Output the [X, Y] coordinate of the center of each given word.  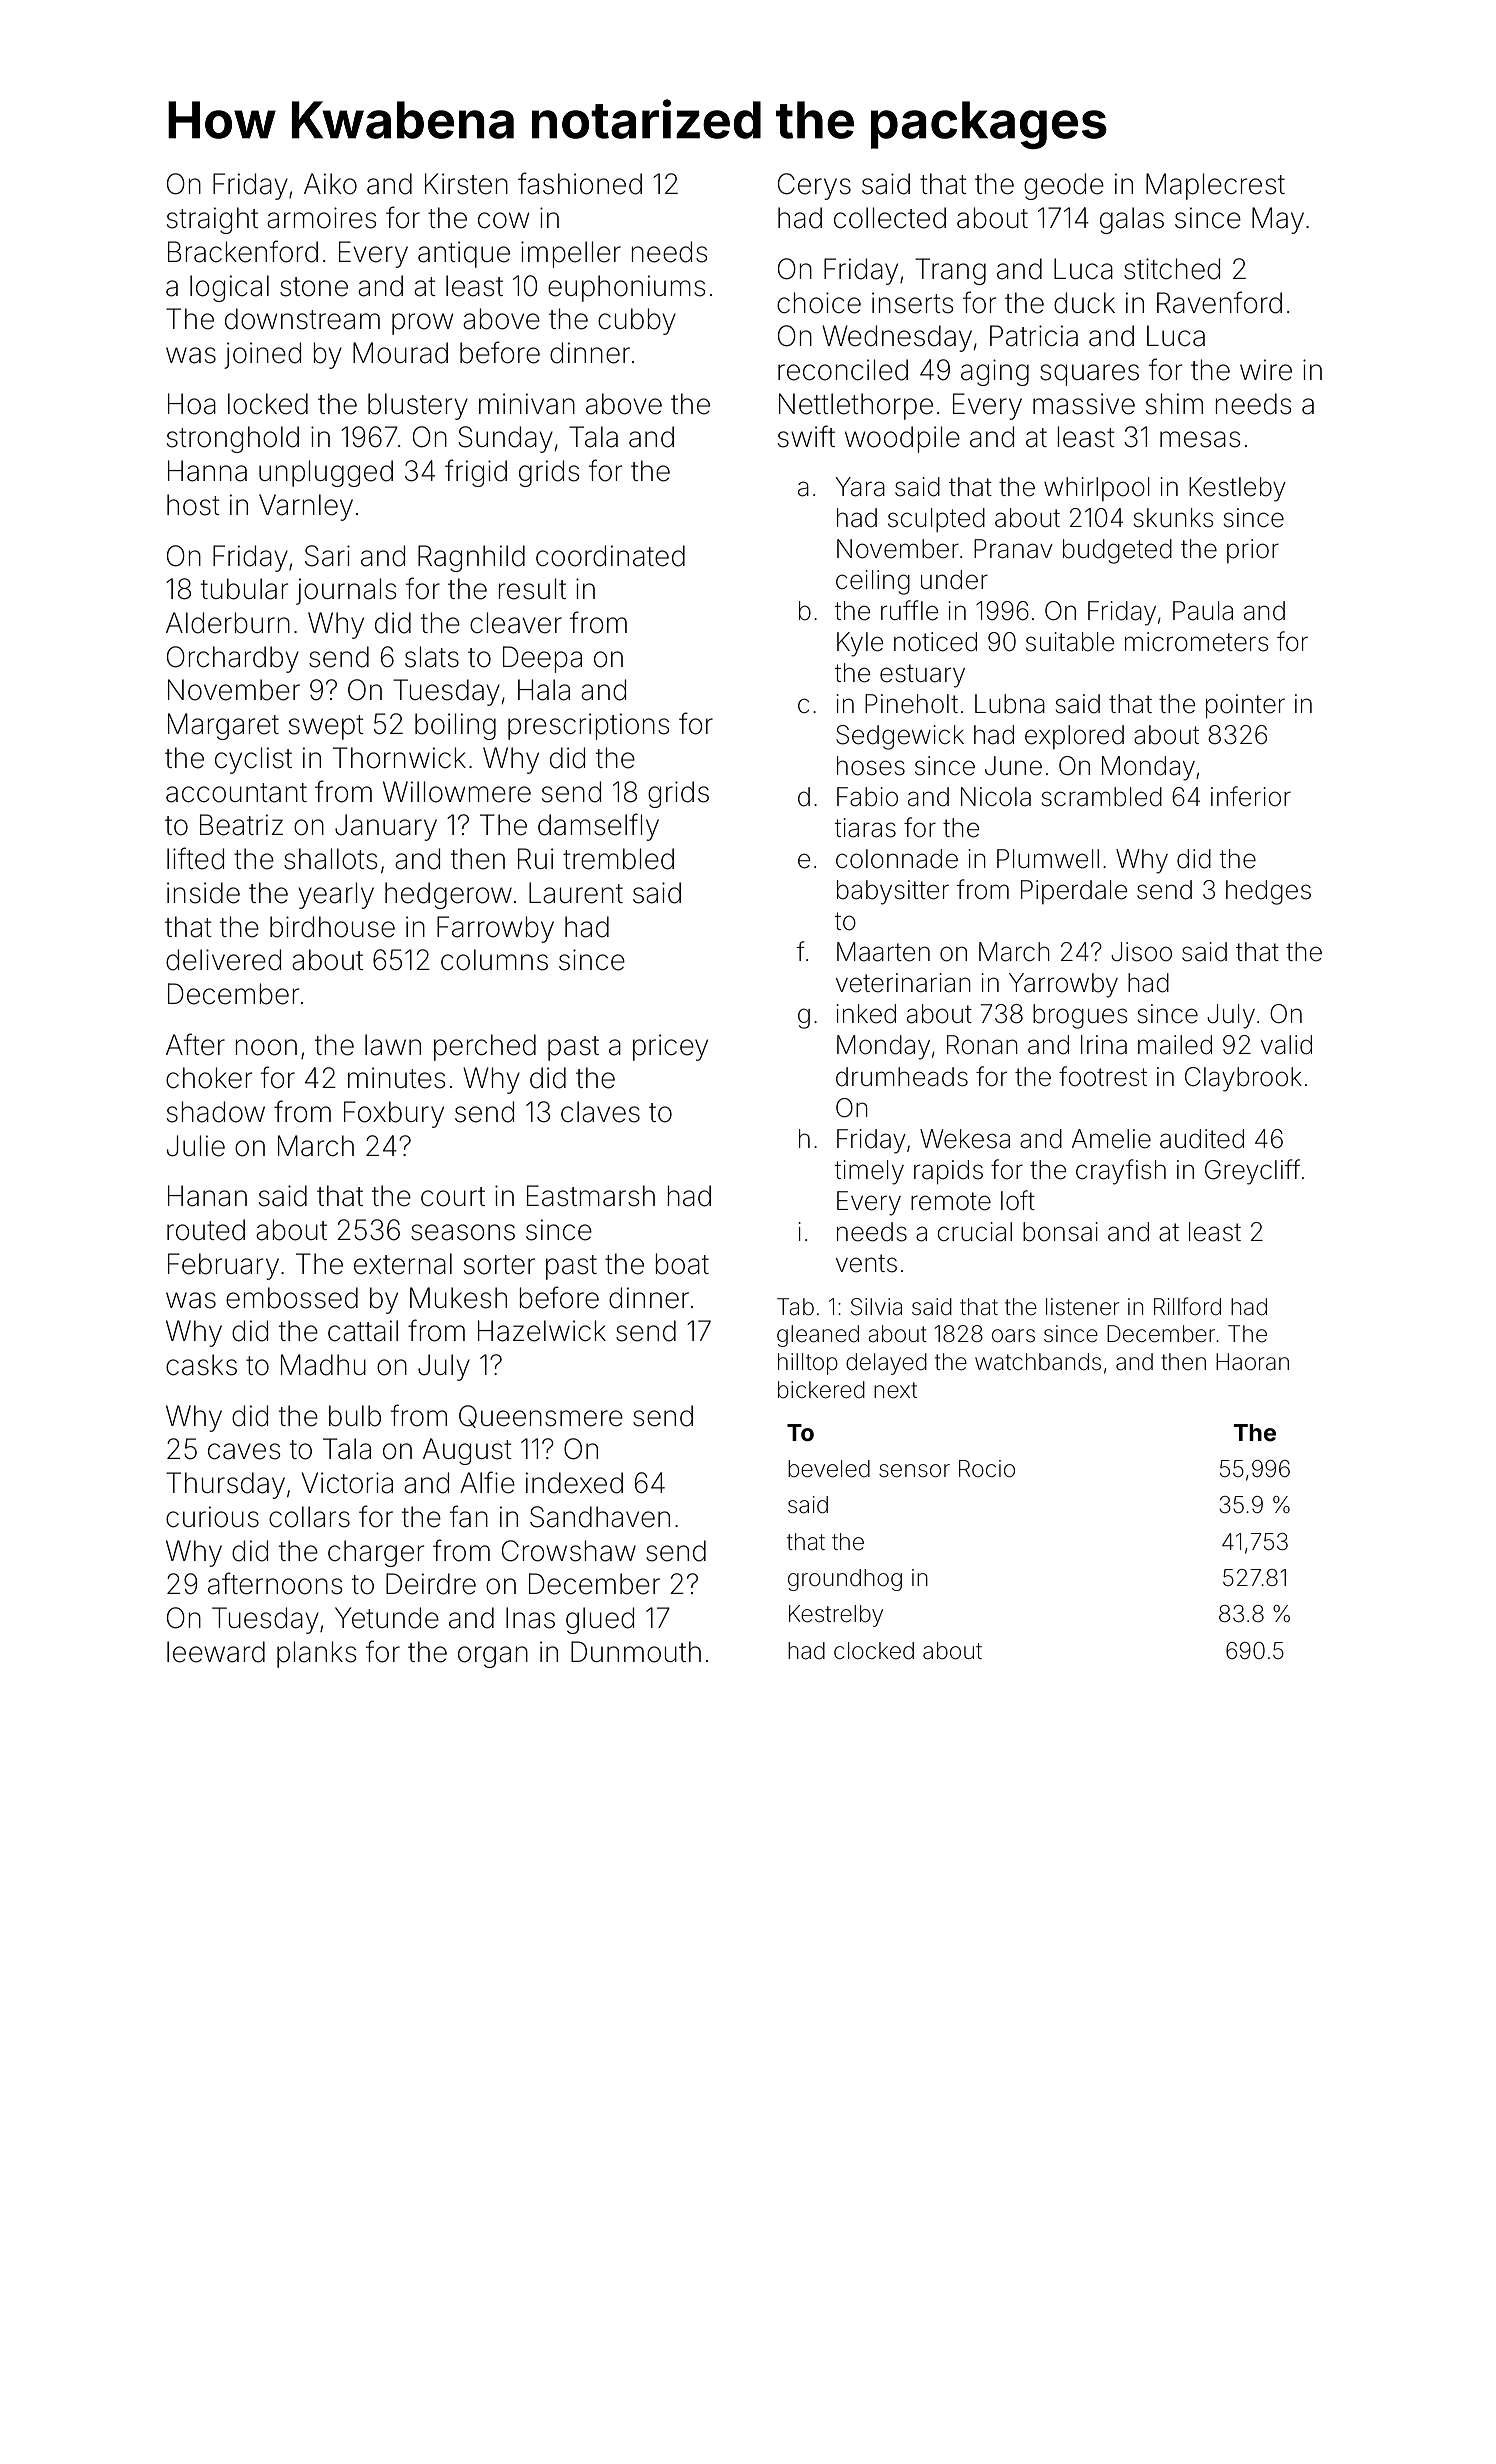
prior [1253, 551]
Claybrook [1243, 1079]
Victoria [347, 1483]
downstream [302, 319]
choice [819, 303]
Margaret [223, 726]
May [1278, 220]
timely [869, 1172]
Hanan [207, 1196]
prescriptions [588, 726]
